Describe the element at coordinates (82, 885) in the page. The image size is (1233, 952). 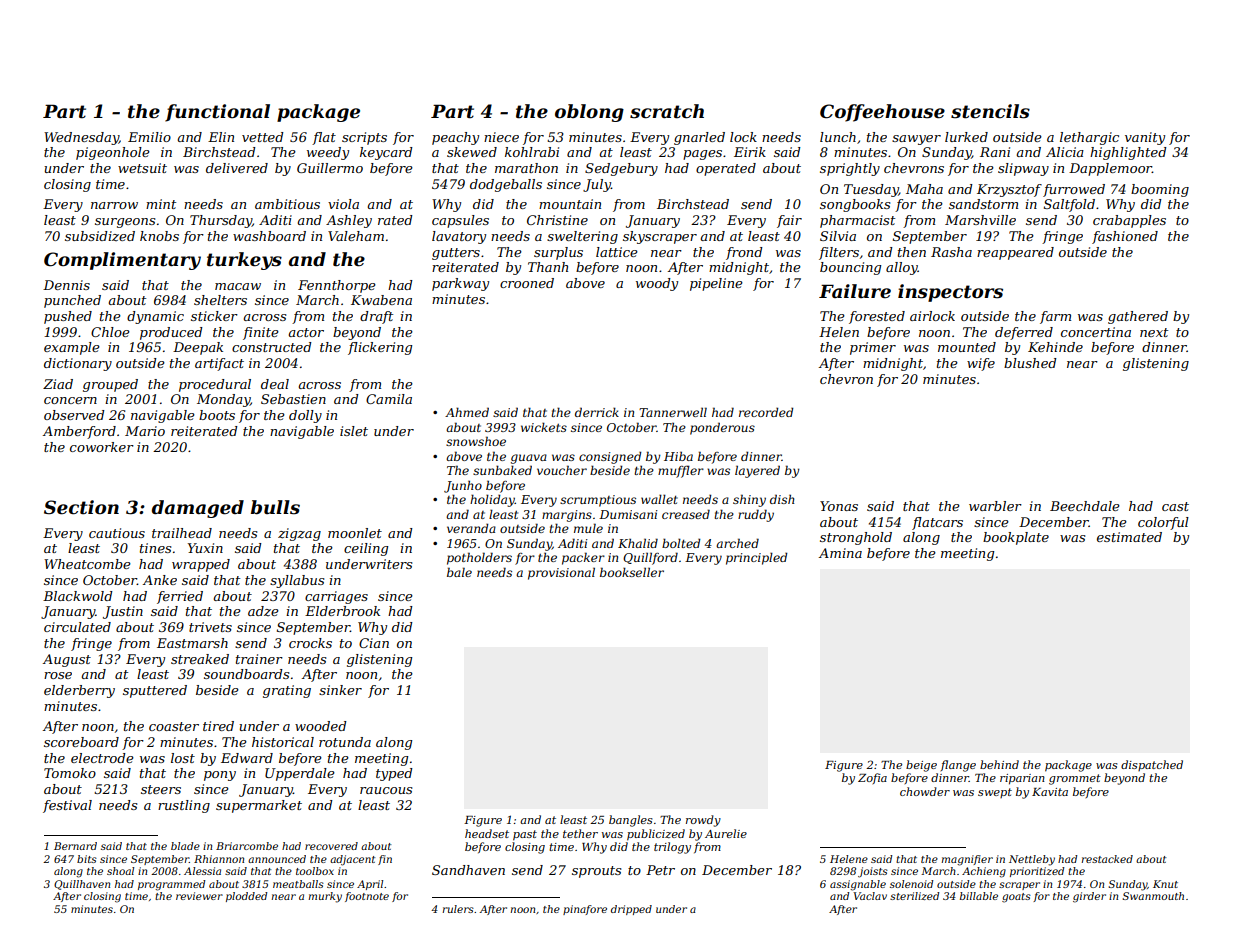
I see `Quillhaven` at that location.
